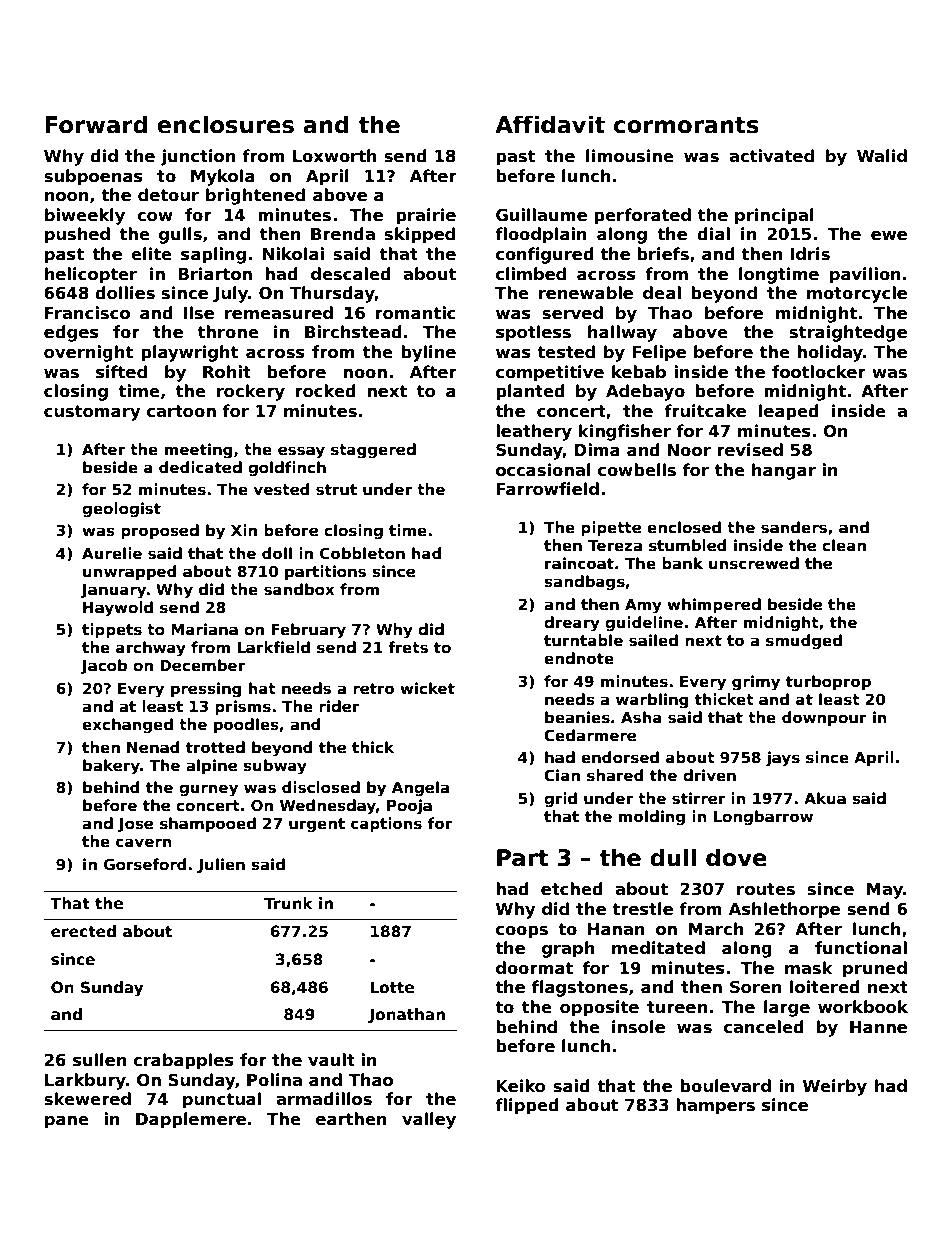 Image resolution: width=952 pixels, height=1233 pixels. Describe the element at coordinates (875, 969) in the page. I see `pruned` at that location.
